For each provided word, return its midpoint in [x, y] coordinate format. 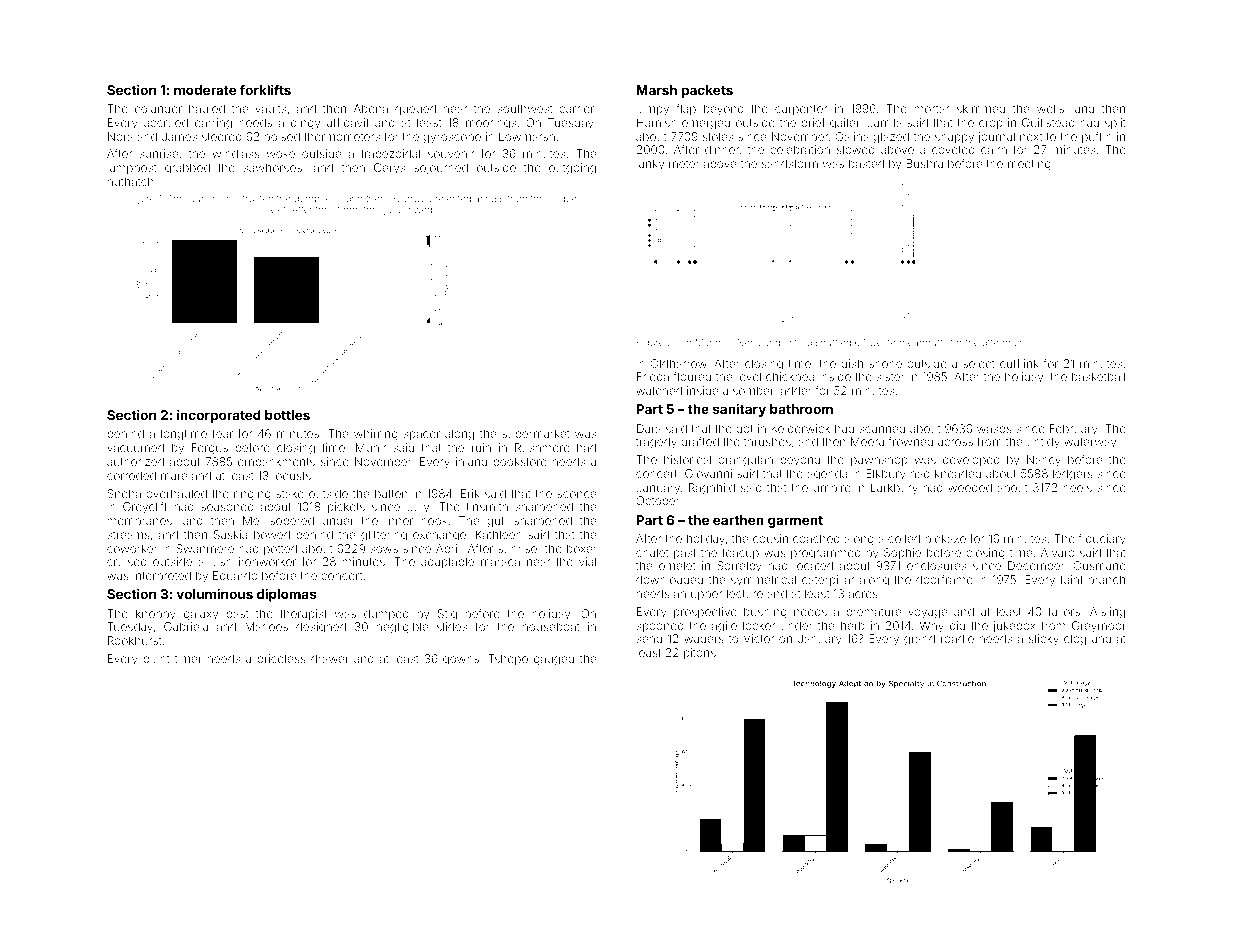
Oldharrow [679, 363]
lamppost [132, 169]
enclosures [936, 565]
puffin [1097, 138]
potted [280, 550]
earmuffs [927, 342]
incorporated [219, 416]
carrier [576, 108]
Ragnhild [712, 489]
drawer [330, 658]
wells [1050, 108]
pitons [700, 654]
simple [562, 199]
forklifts [265, 89]
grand [919, 640]
